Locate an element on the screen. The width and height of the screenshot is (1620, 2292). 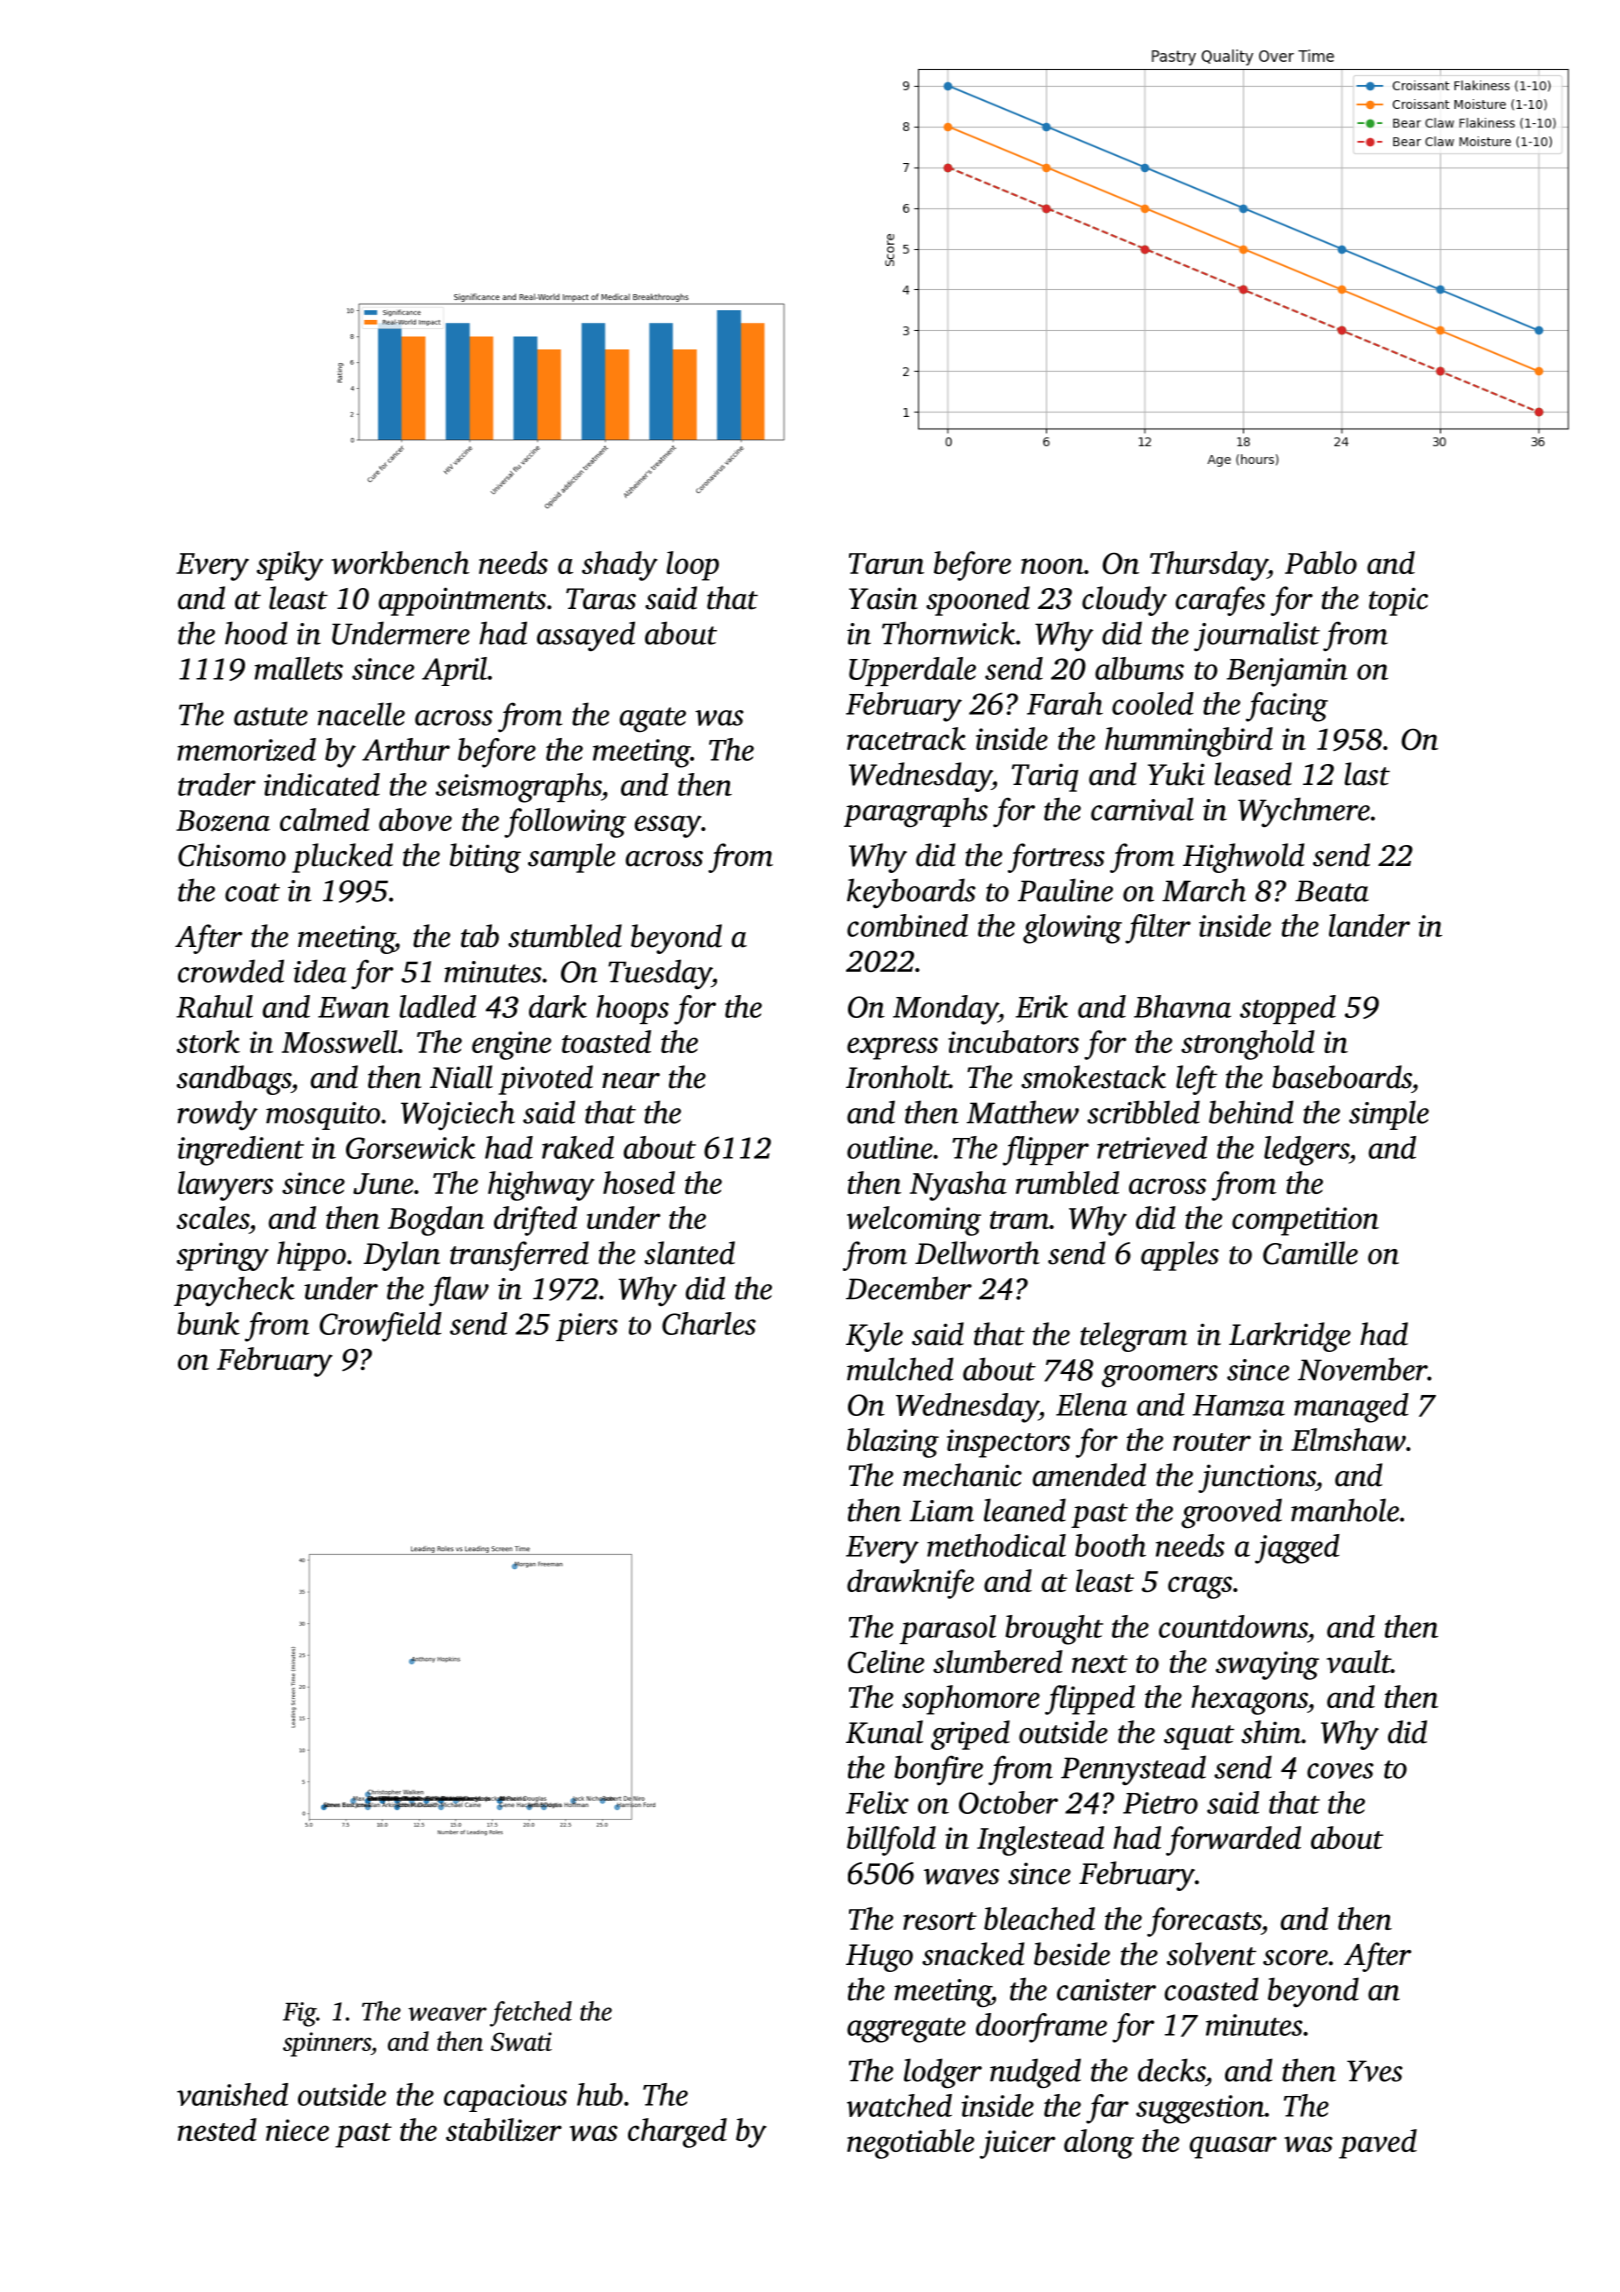
drawknife is located at coordinates (910, 1584).
